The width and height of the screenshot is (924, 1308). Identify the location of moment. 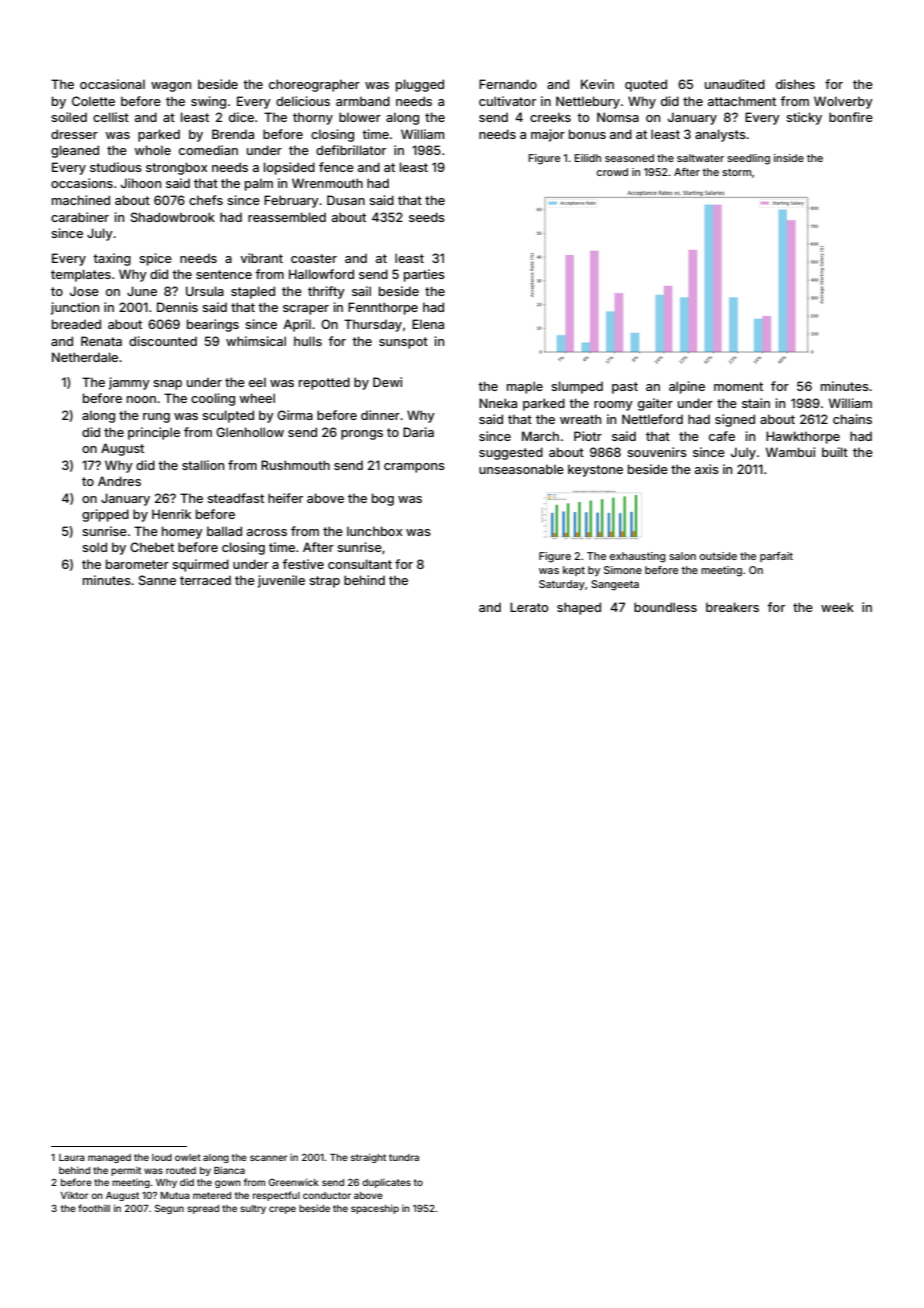
(738, 386).
